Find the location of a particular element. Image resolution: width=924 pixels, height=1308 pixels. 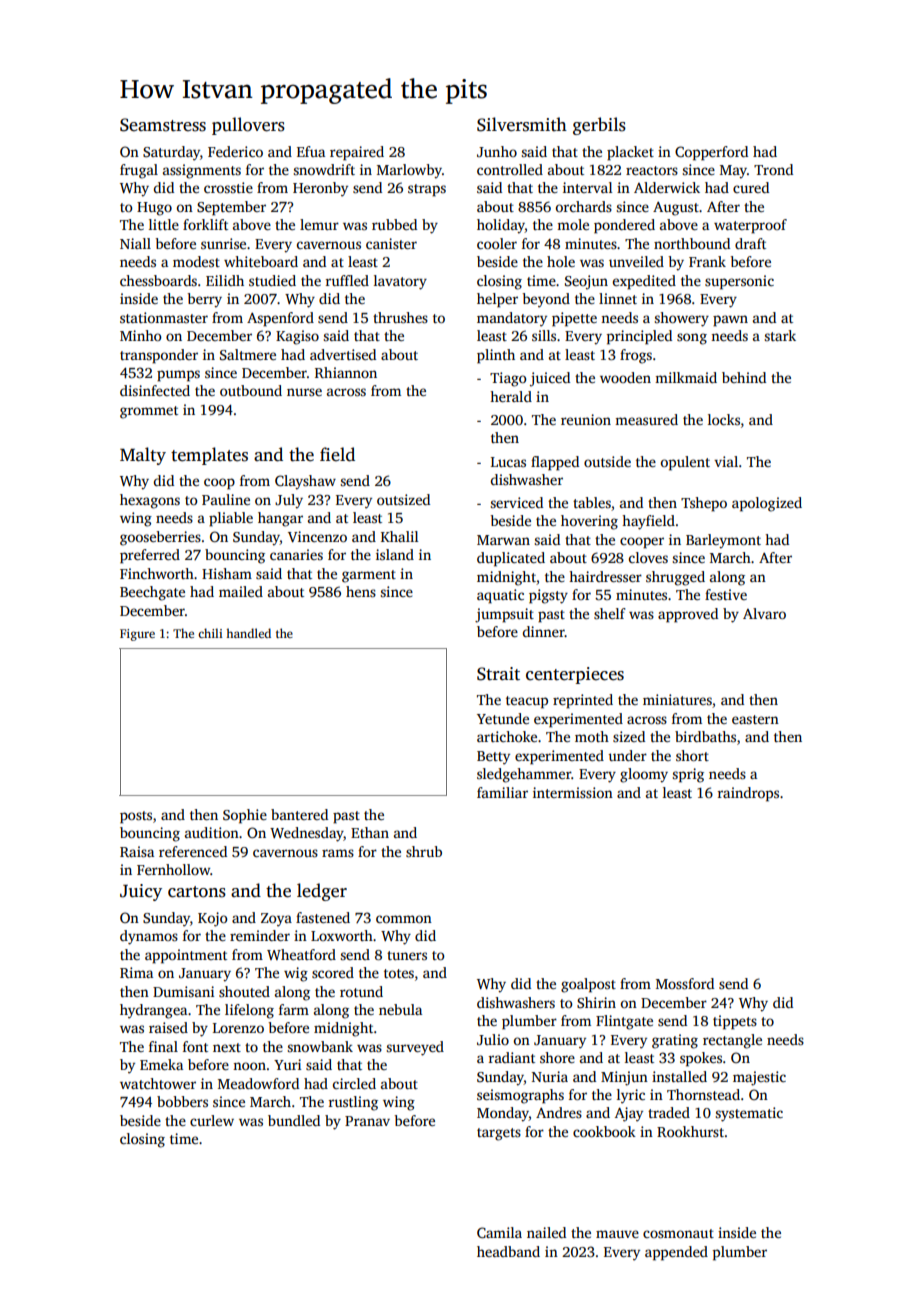

headband is located at coordinates (508, 1251).
